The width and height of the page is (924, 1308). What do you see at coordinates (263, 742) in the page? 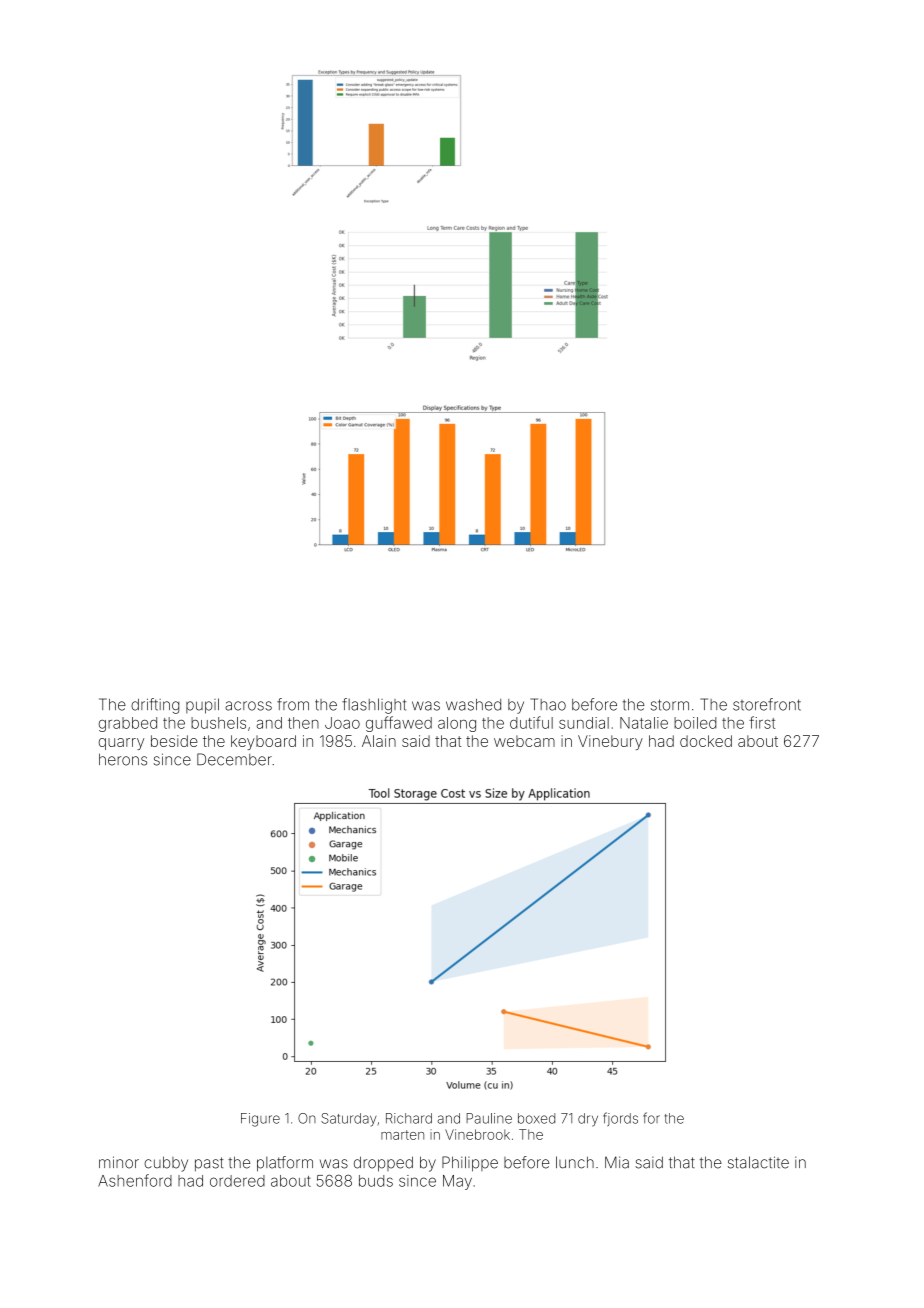
I see `keyboard` at bounding box center [263, 742].
